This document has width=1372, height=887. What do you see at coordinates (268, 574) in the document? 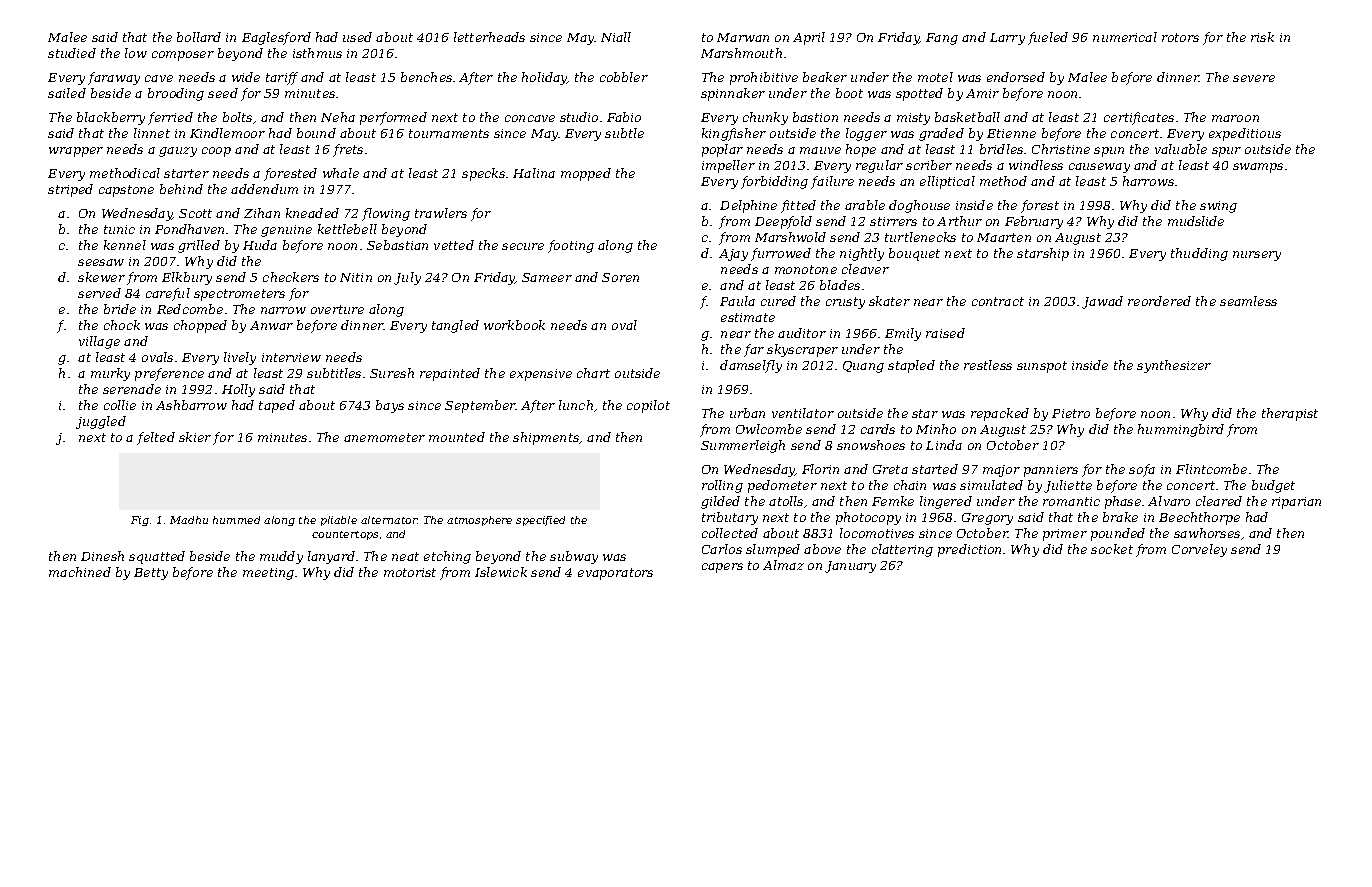
I see `meeting` at bounding box center [268, 574].
